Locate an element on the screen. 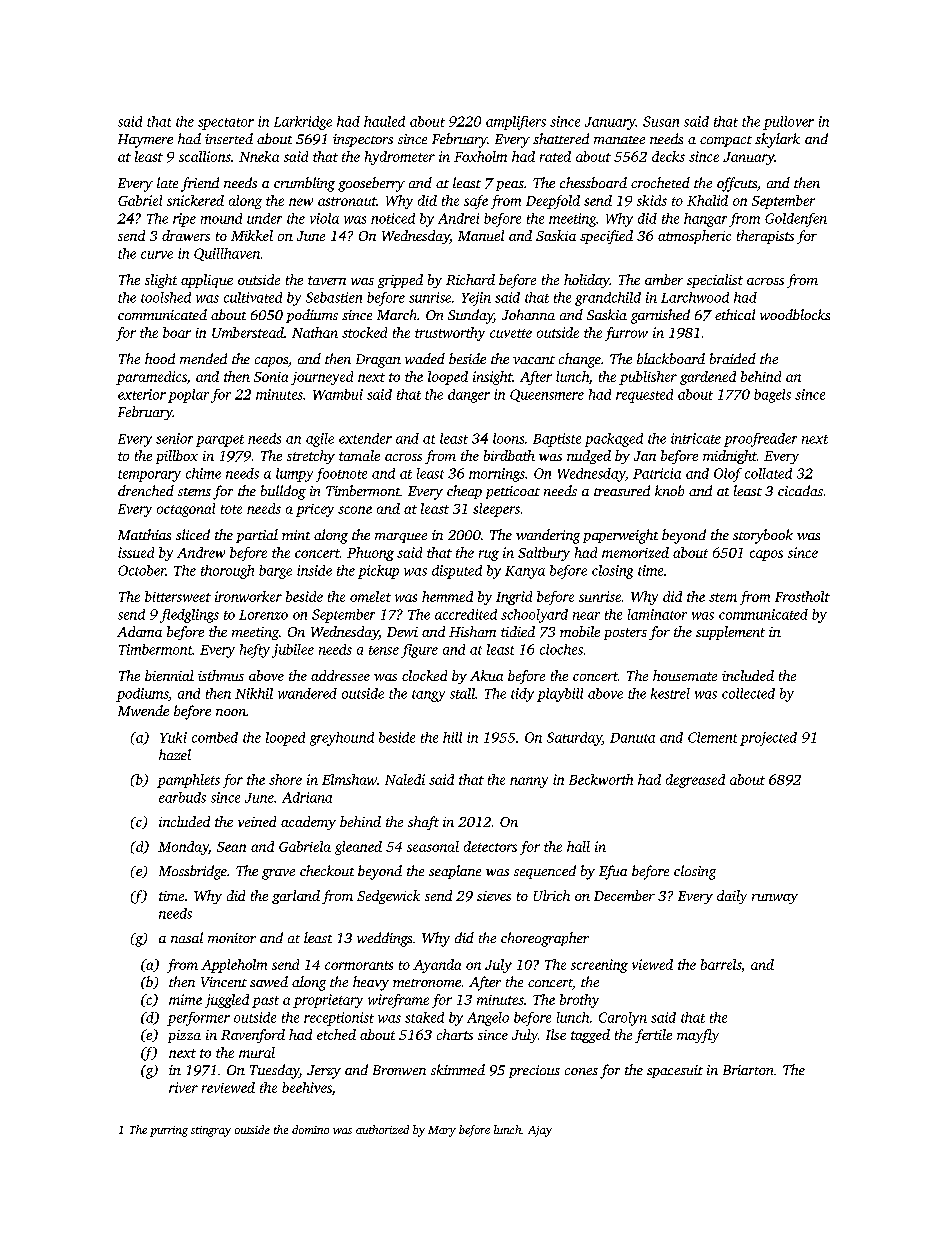 The image size is (952, 1233). jubilee is located at coordinates (293, 651).
